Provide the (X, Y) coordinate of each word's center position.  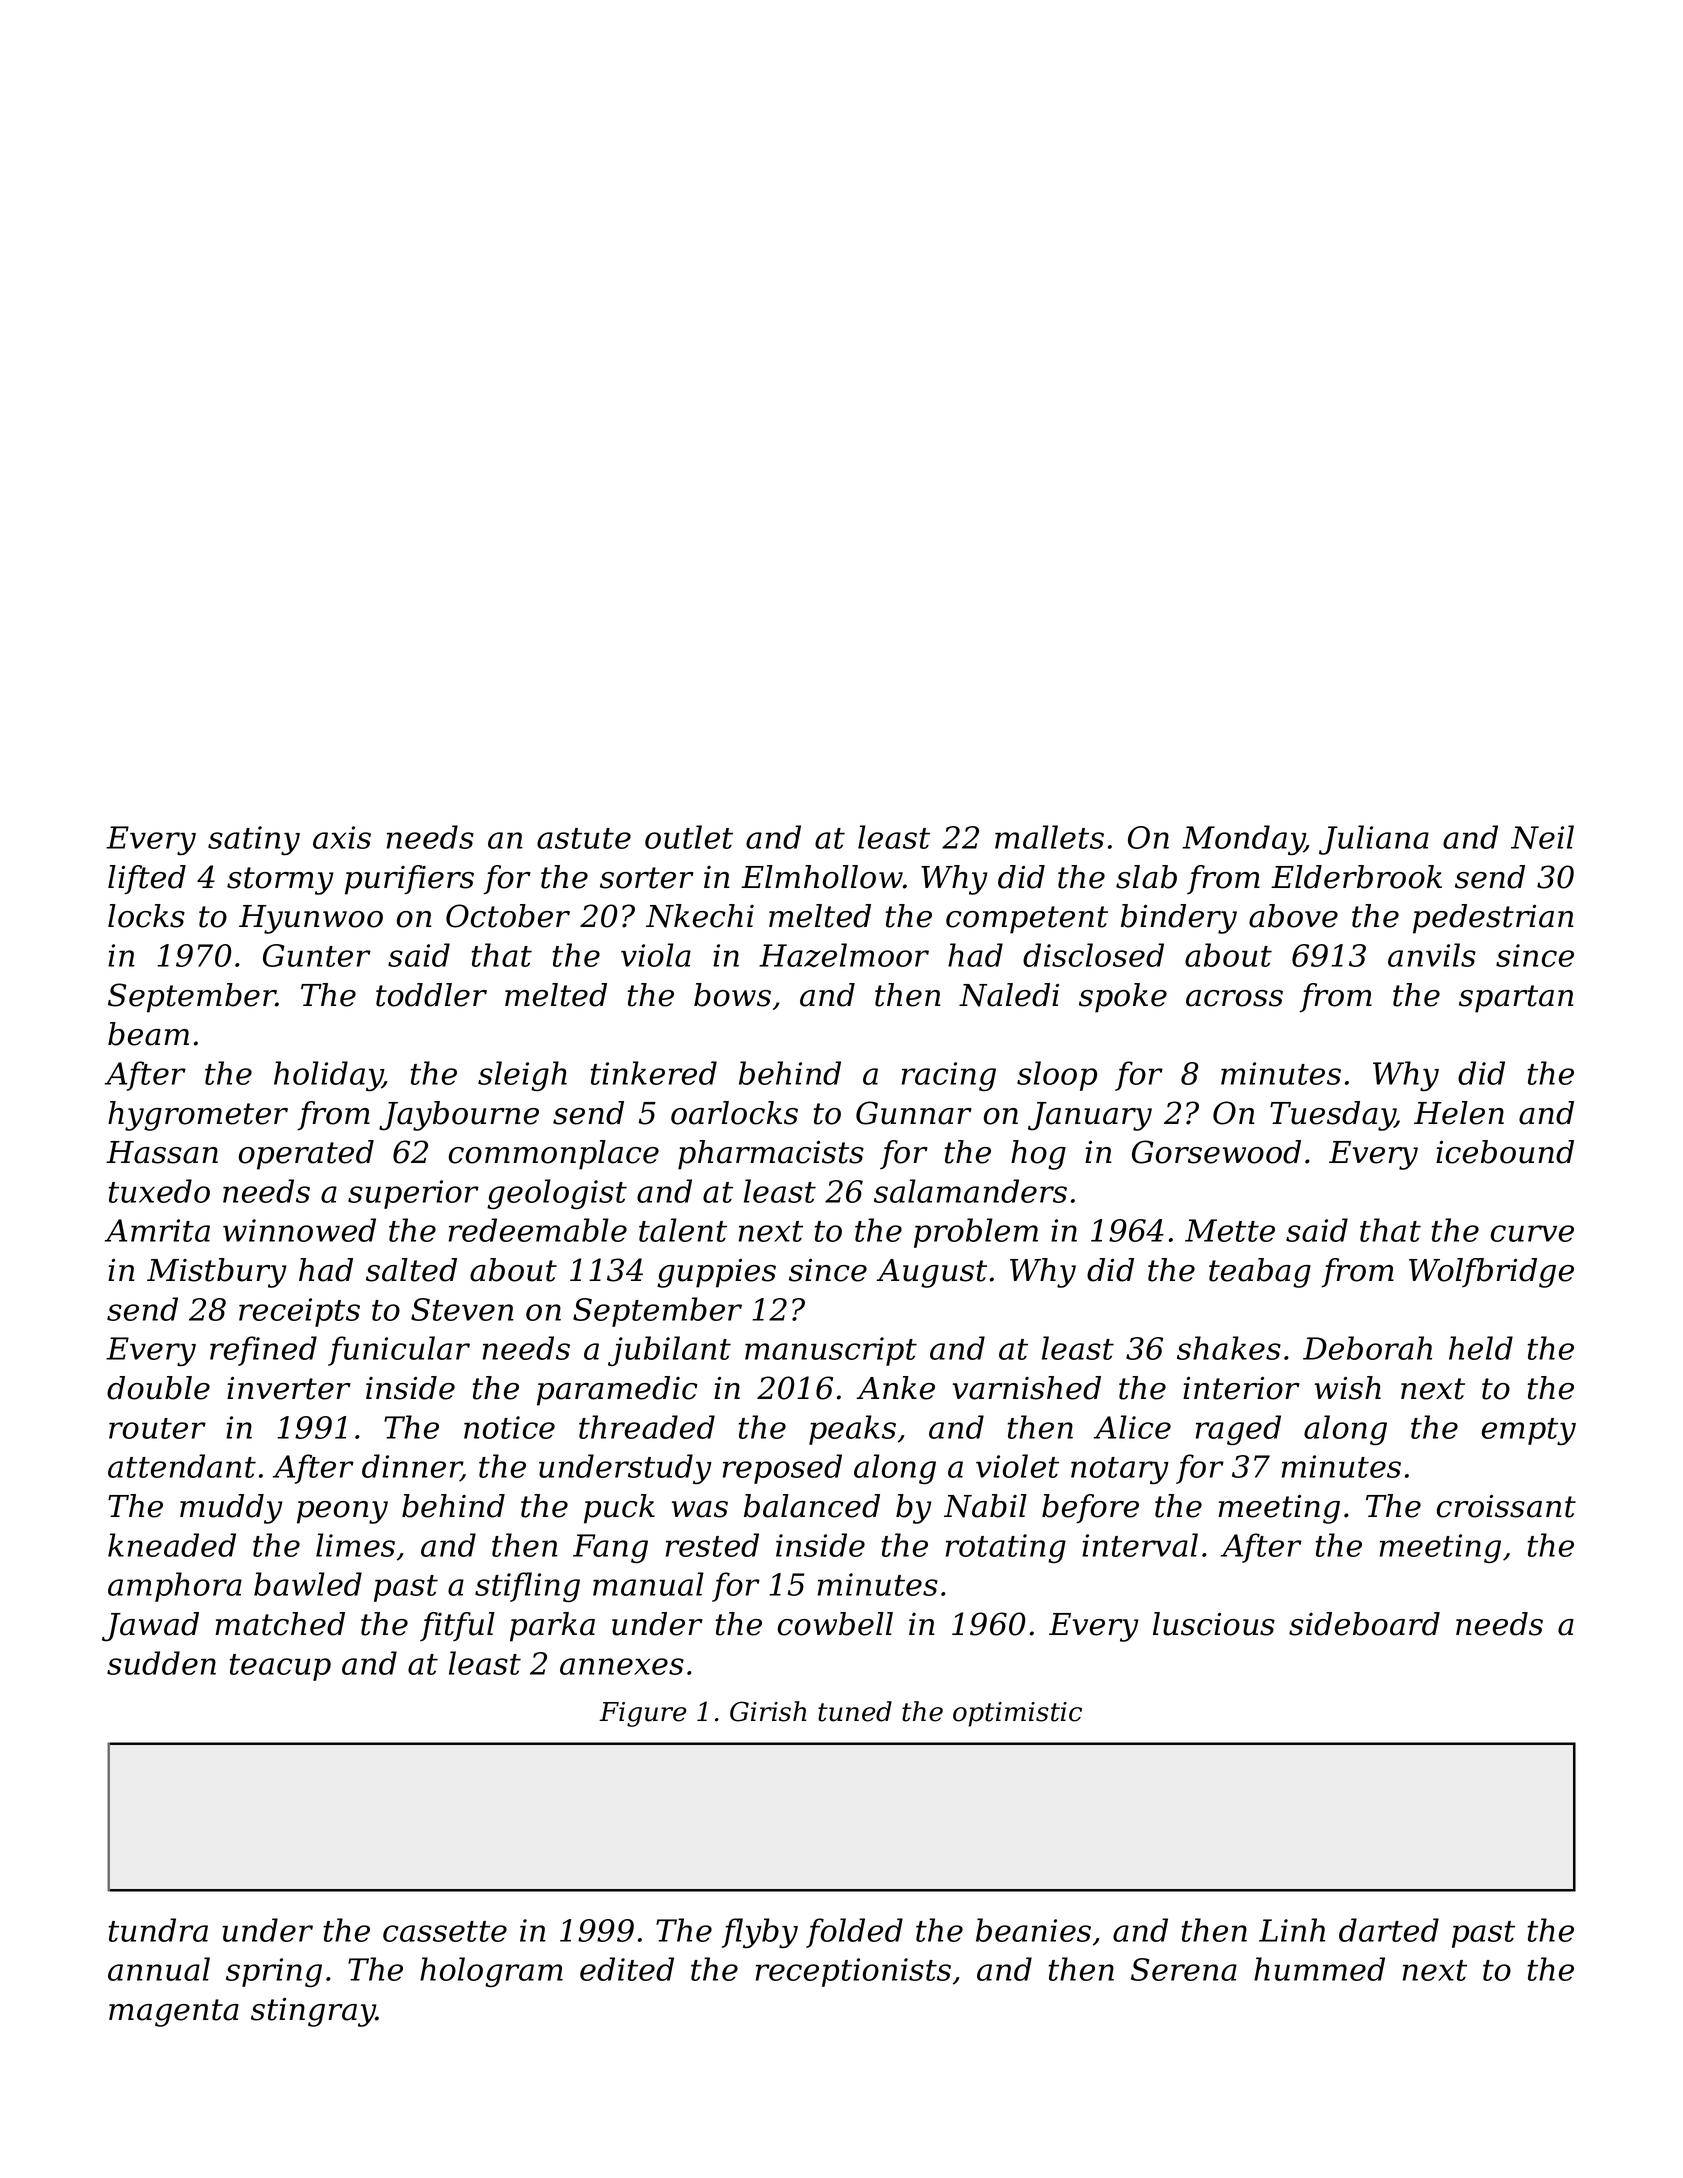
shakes (1229, 1348)
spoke (1123, 998)
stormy (280, 881)
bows (732, 995)
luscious (1214, 1624)
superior (413, 1194)
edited (627, 1969)
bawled (308, 1584)
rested (712, 1545)
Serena (1184, 1969)
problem (976, 1233)
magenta (174, 2013)
